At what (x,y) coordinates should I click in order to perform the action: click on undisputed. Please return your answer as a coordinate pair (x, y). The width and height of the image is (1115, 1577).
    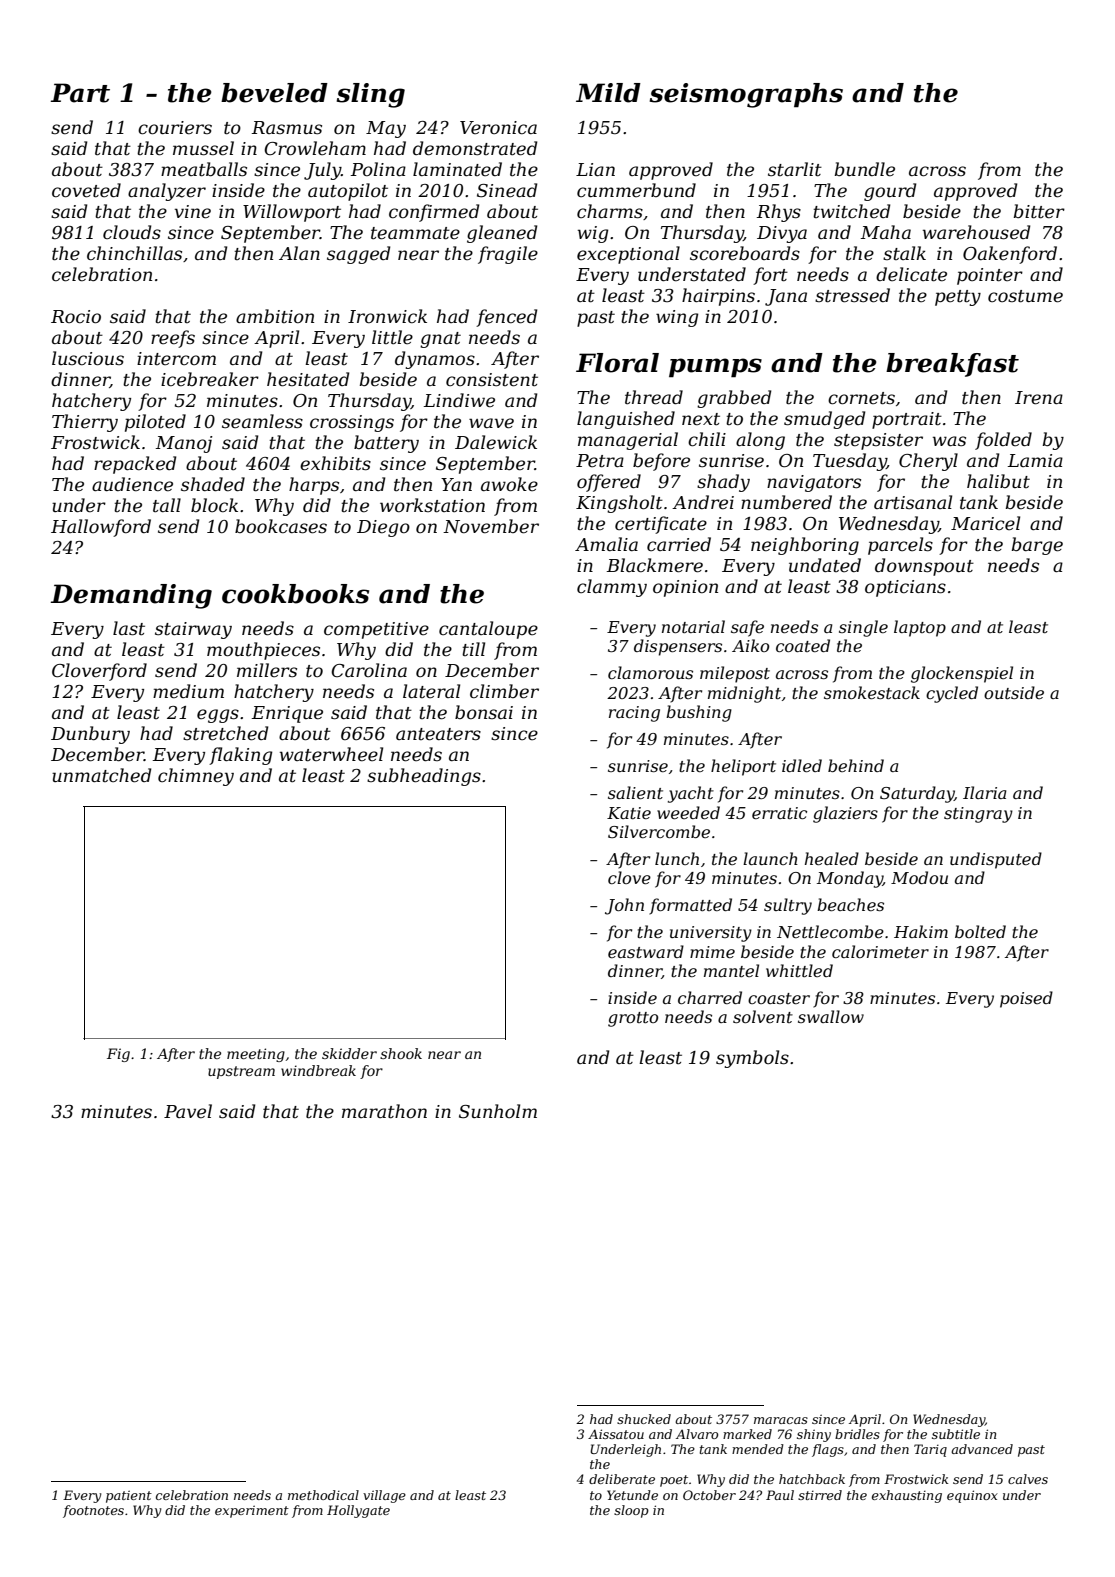
    Looking at the image, I should click on (996, 860).
